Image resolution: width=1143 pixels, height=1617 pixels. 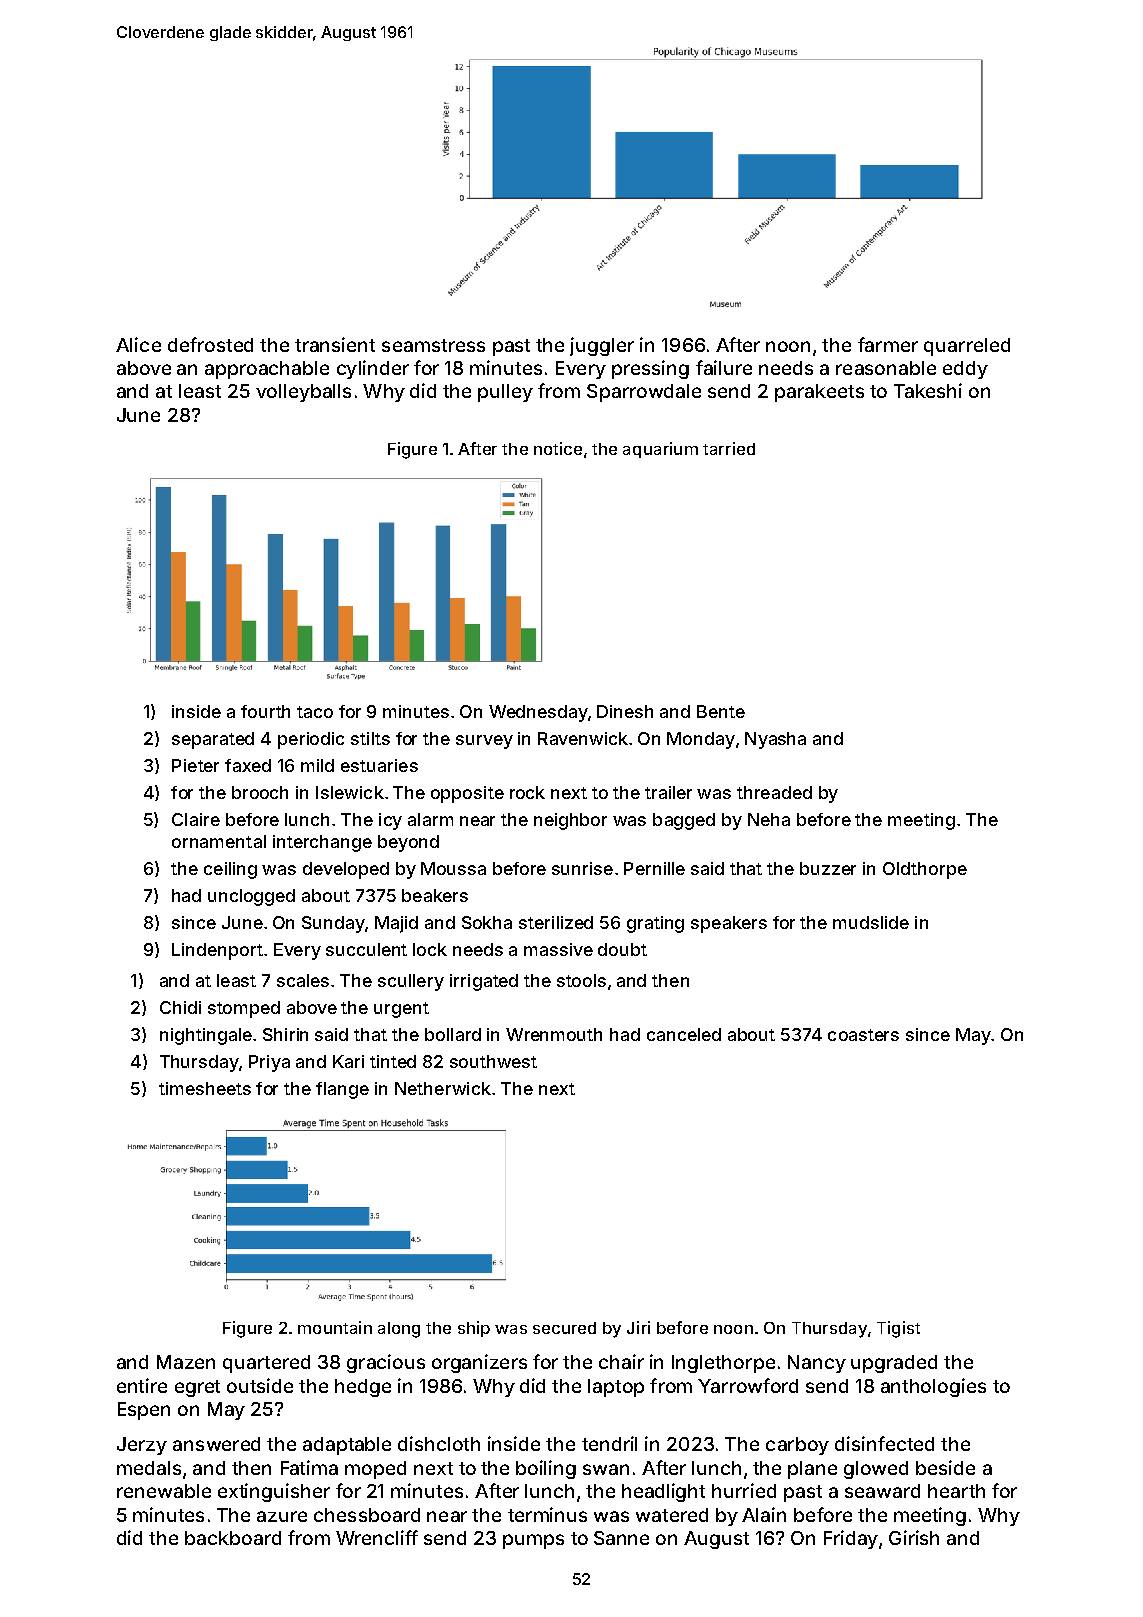 What do you see at coordinates (348, 1061) in the image?
I see `Kari` at bounding box center [348, 1061].
